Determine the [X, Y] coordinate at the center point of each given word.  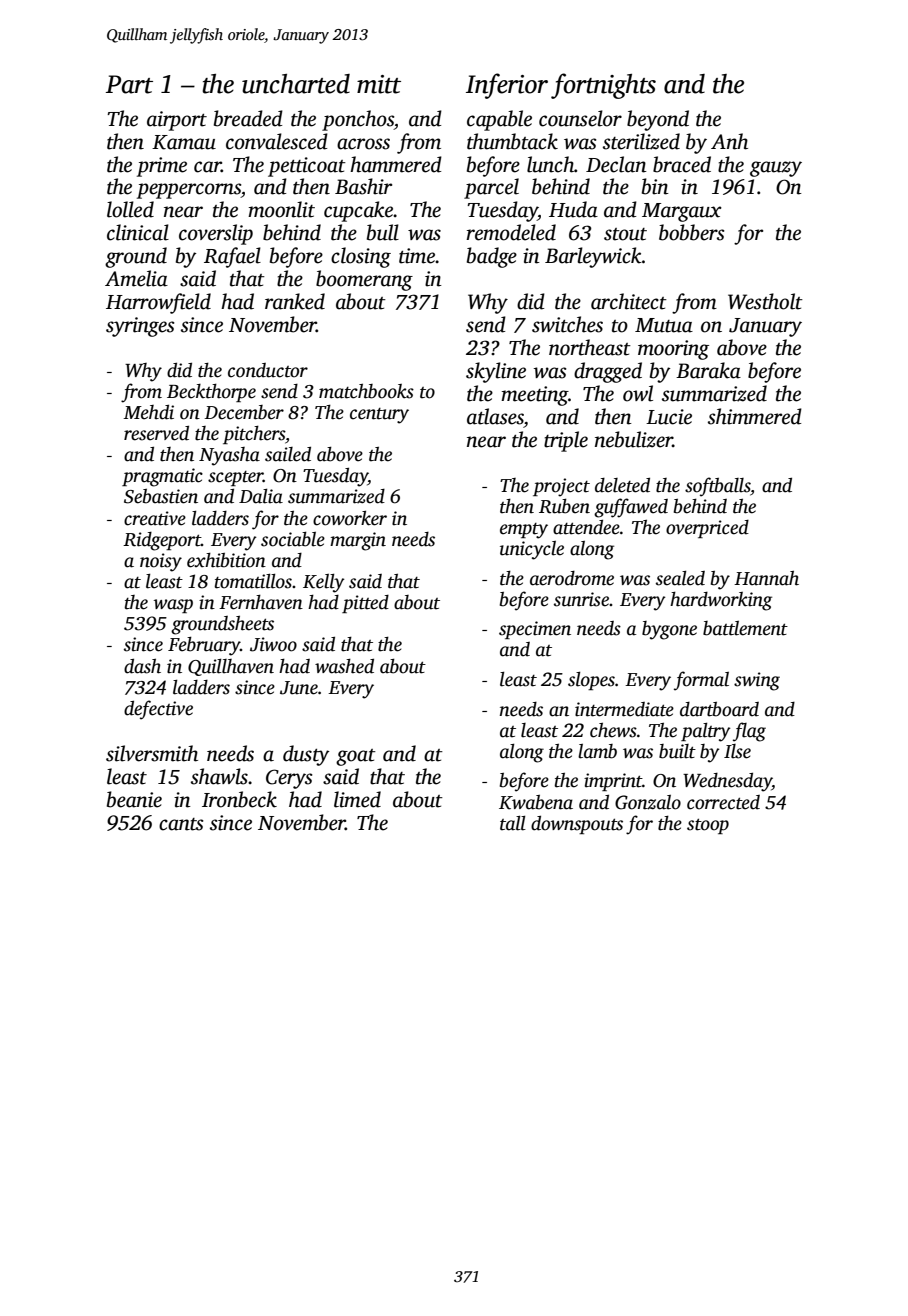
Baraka [708, 370]
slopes [591, 681]
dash [142, 666]
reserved [156, 433]
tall [513, 823]
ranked [295, 301]
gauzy [776, 169]
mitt [379, 84]
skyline [496, 372]
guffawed [631, 508]
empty [524, 531]
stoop [708, 826]
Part [129, 84]
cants [181, 824]
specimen [535, 630]
